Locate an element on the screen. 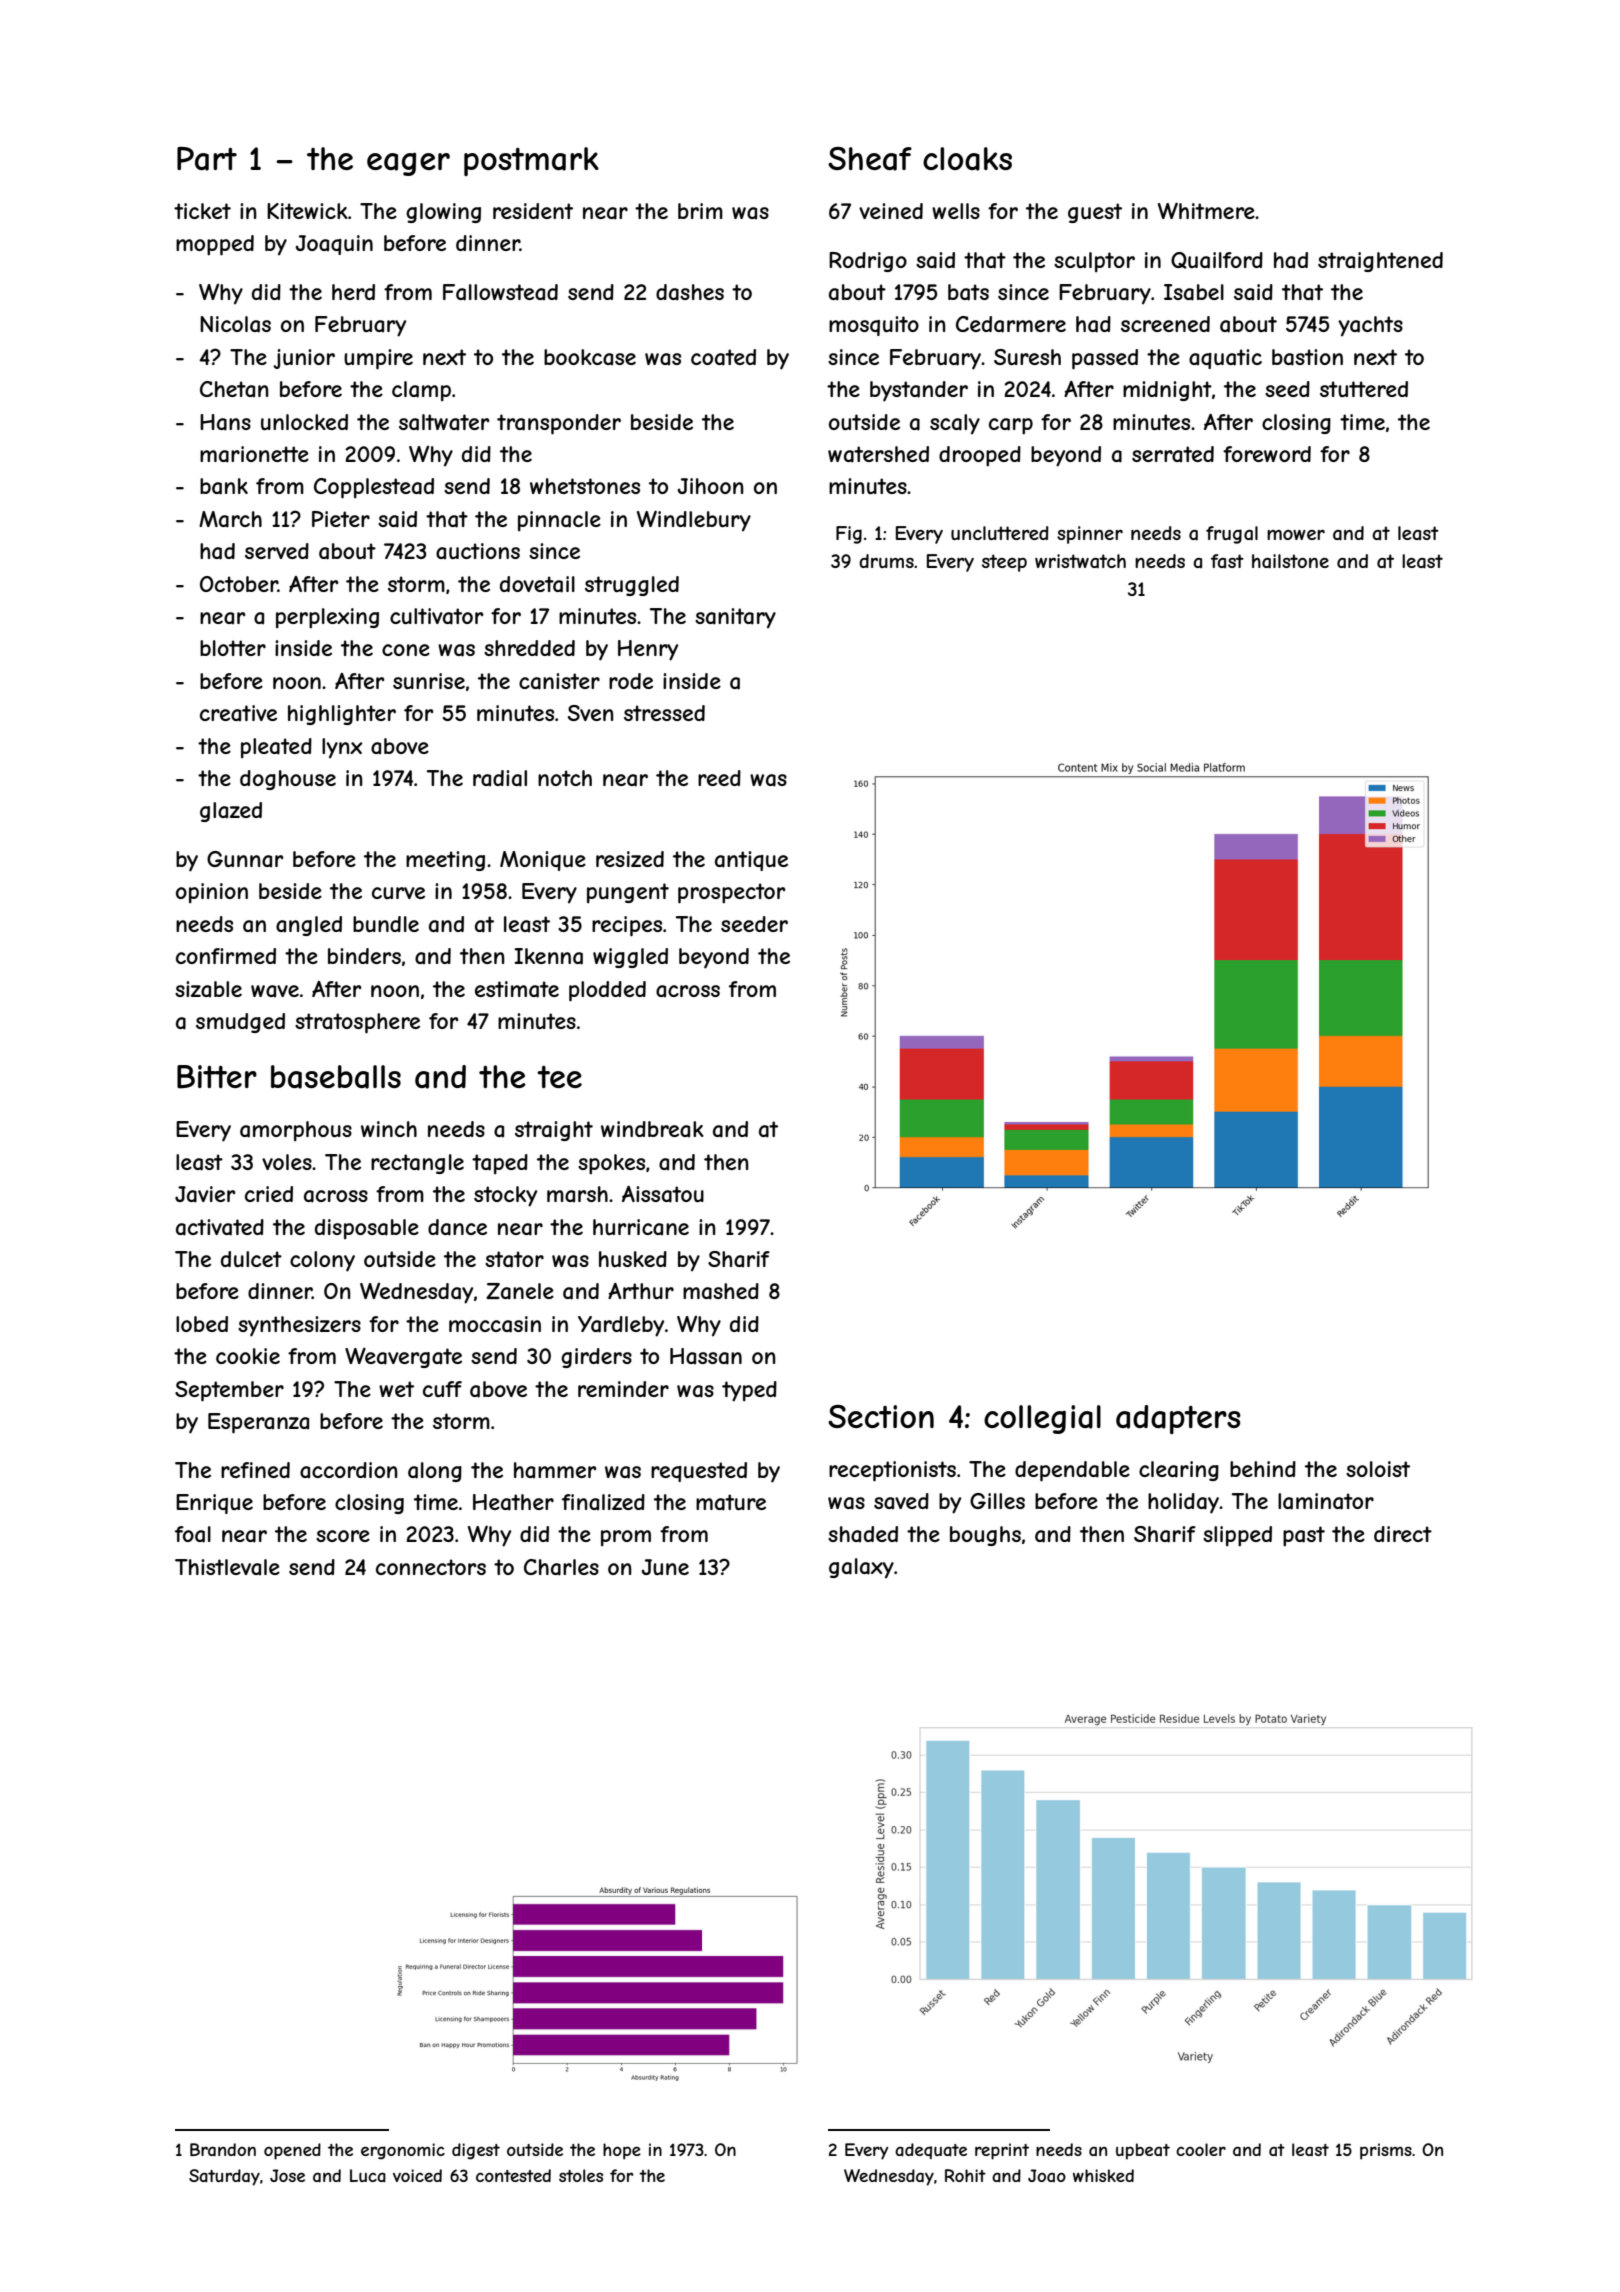 This screenshot has width=1620, height=2292. antique is located at coordinates (751, 861).
